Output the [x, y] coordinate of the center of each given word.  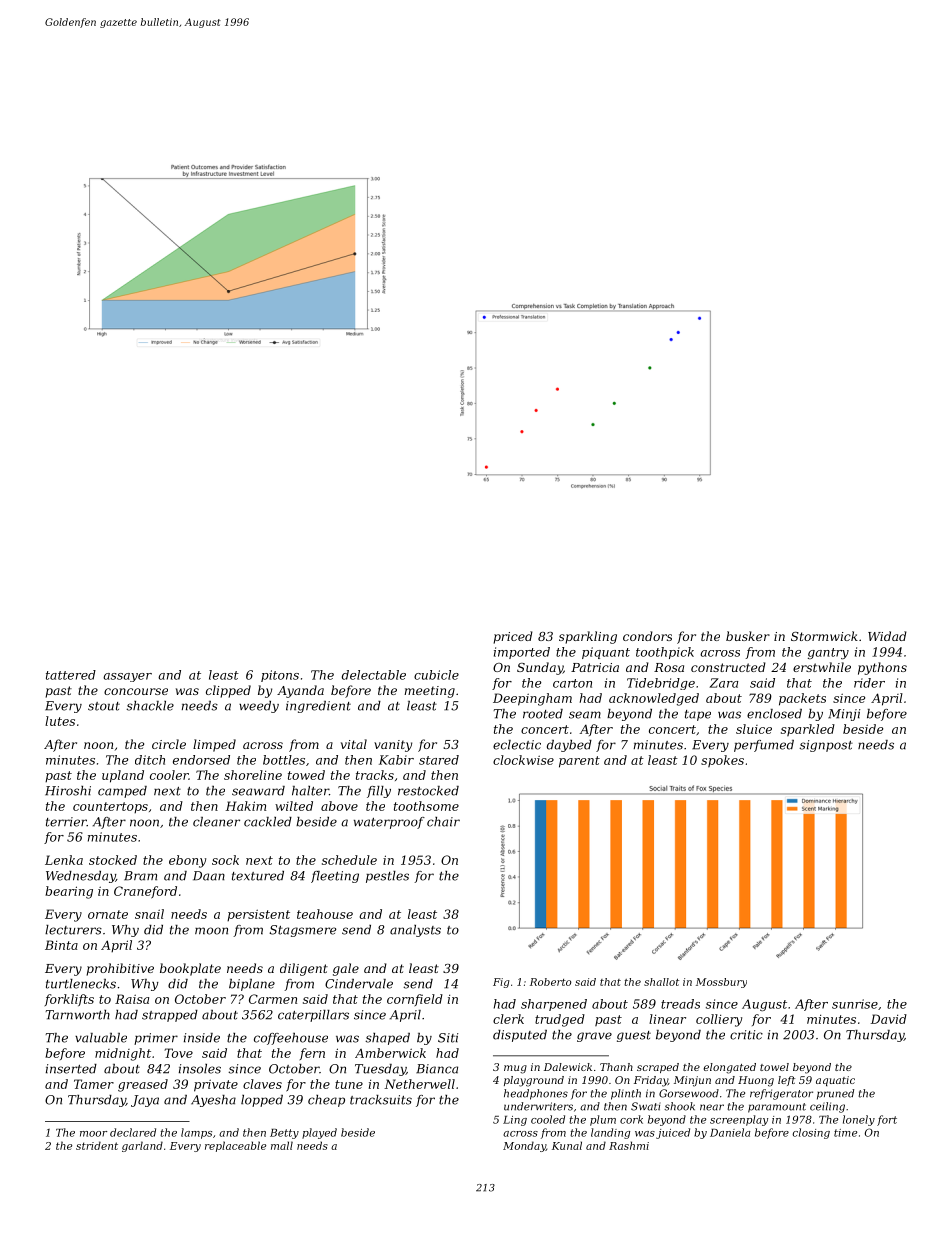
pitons [280, 676]
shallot [661, 982]
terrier [66, 822]
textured [258, 876]
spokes [722, 761]
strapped [170, 1016]
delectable [374, 675]
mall [282, 1145]
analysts [415, 931]
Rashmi [629, 1145]
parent [579, 762]
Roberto [550, 982]
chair [443, 822]
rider [869, 683]
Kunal [567, 1145]
